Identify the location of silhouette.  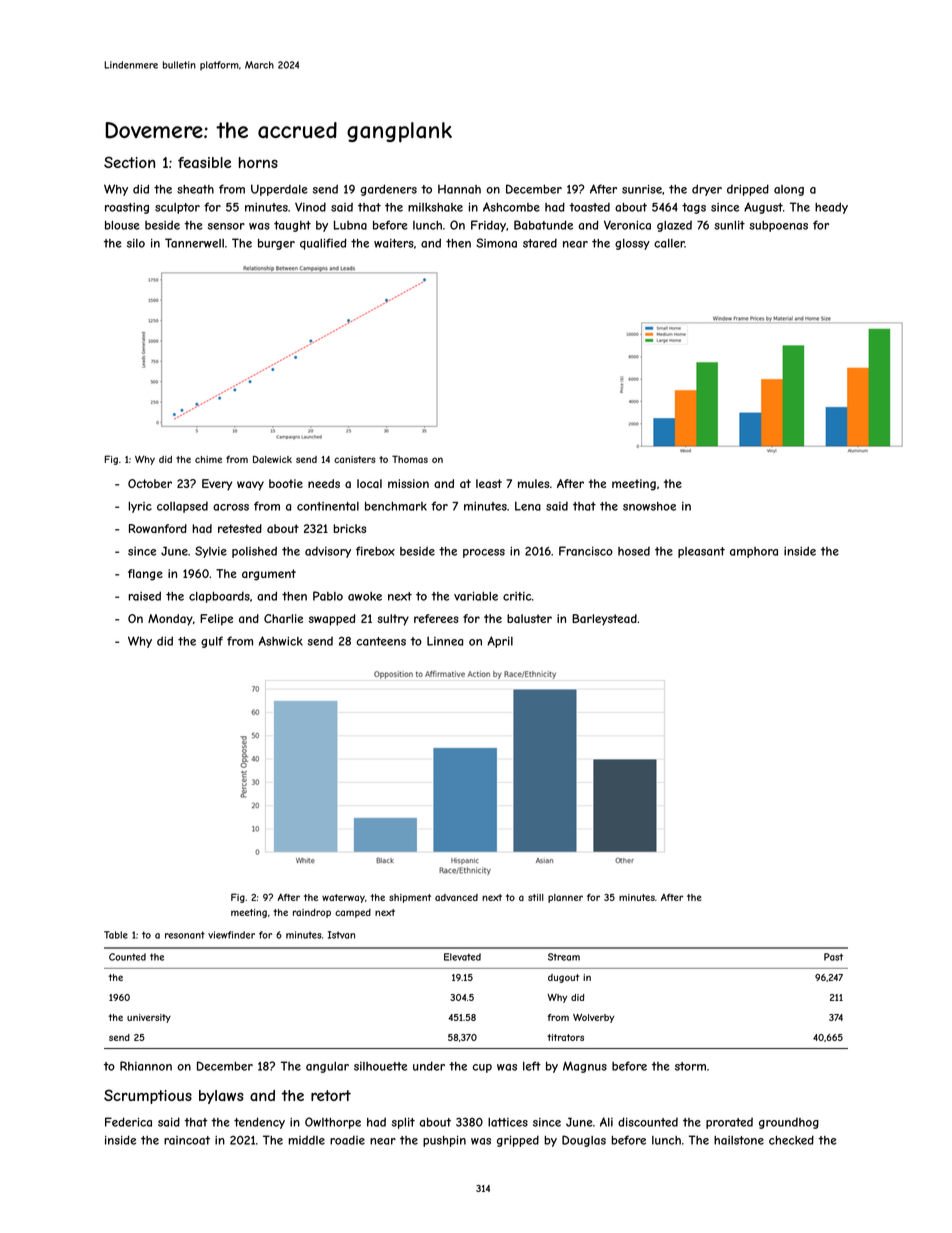
(380, 1066).
